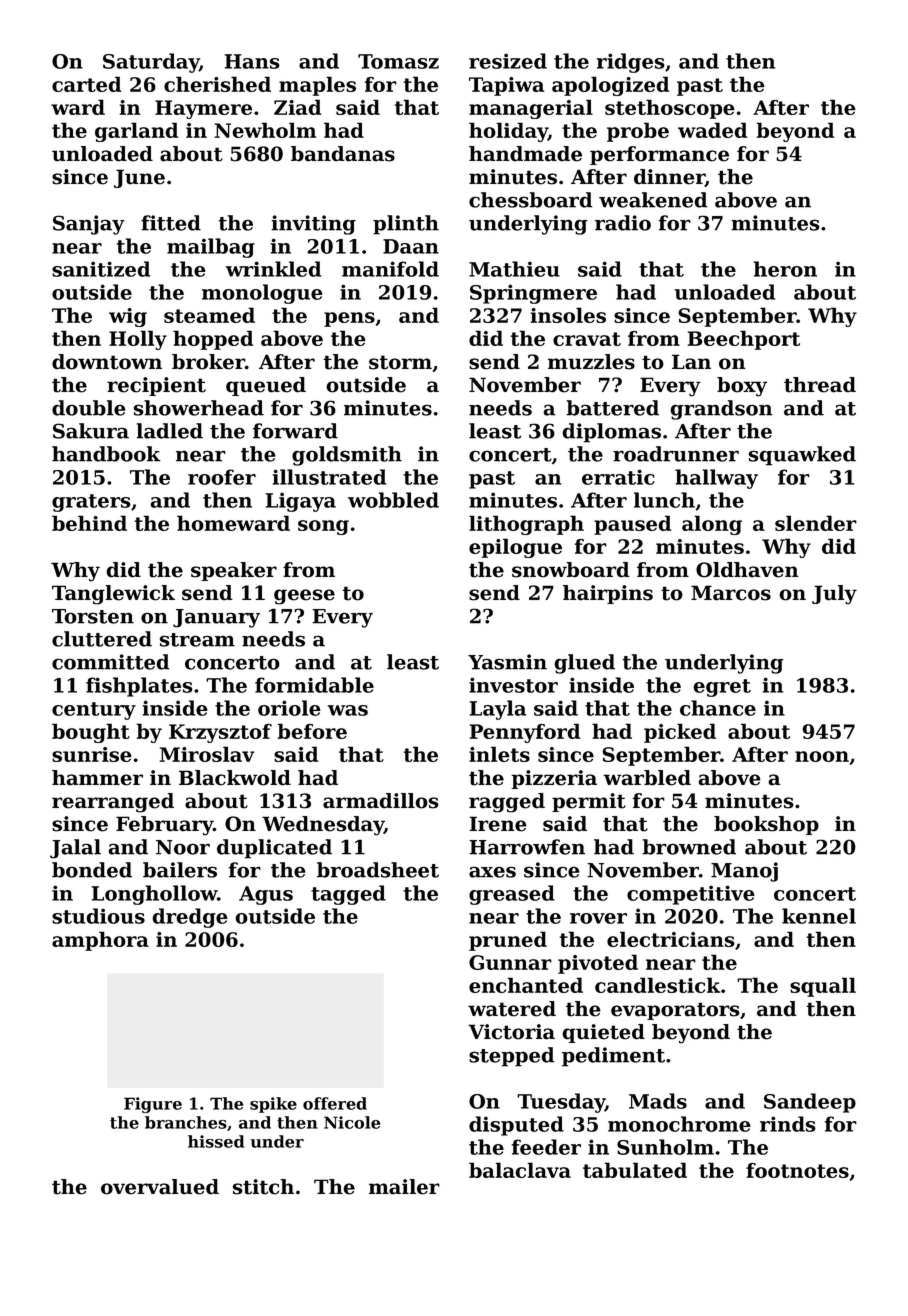 This screenshot has height=1316, width=908. What do you see at coordinates (721, 410) in the screenshot?
I see `grandson` at bounding box center [721, 410].
